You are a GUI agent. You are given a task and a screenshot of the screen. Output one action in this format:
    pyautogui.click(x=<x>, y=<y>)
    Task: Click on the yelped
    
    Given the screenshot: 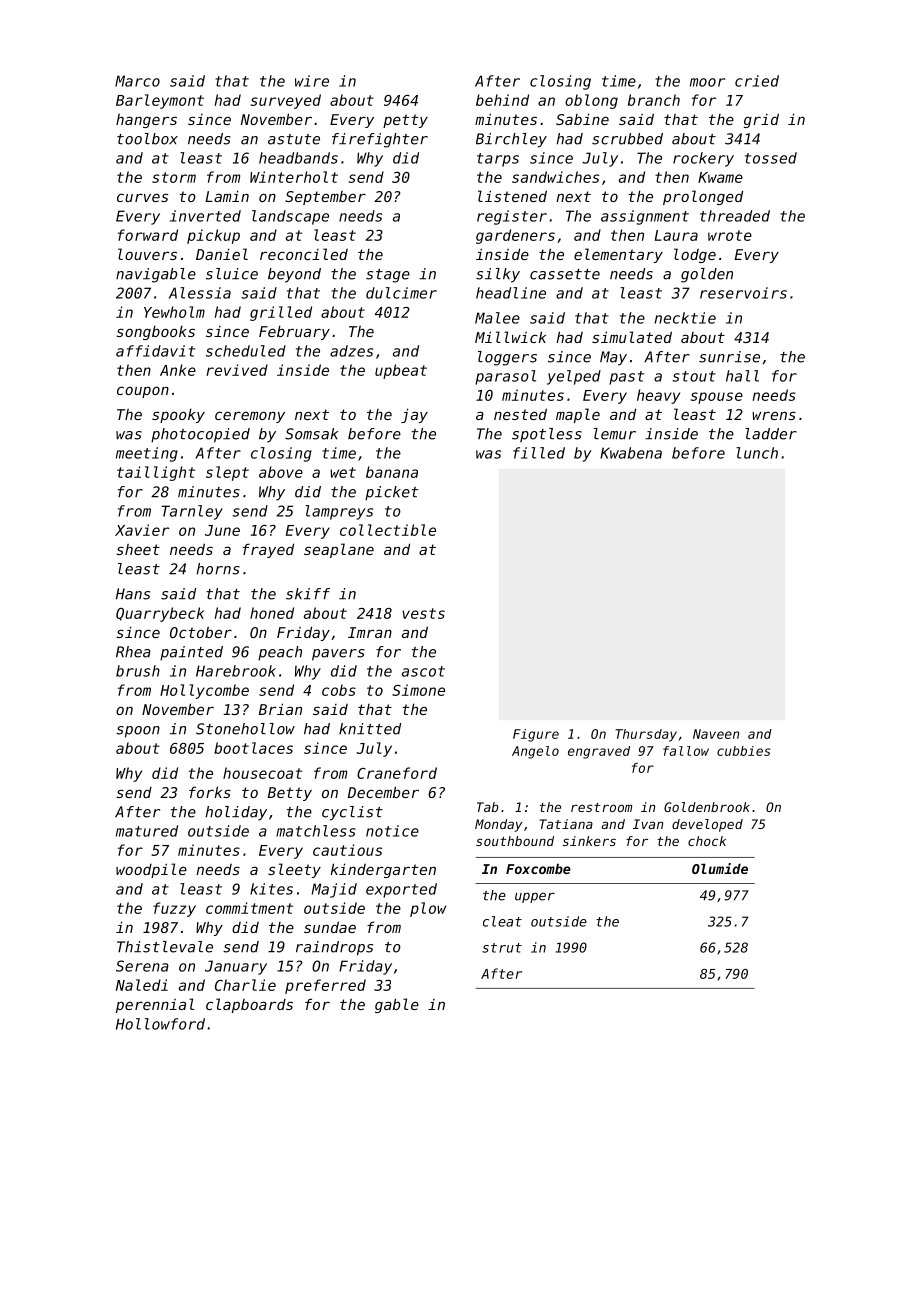 What is the action you would take?
    pyautogui.click(x=574, y=377)
